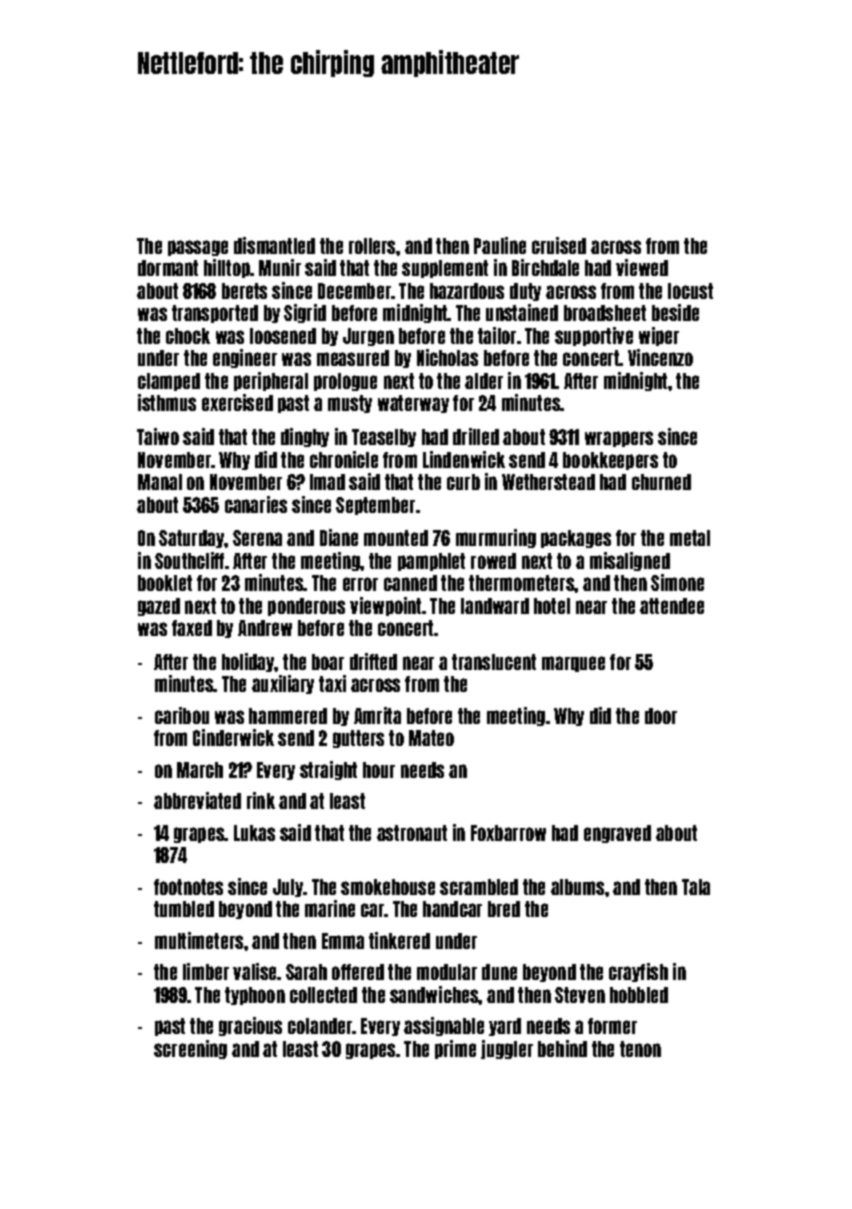 The image size is (852, 1209). Describe the element at coordinates (499, 972) in the image. I see `dune` at that location.
